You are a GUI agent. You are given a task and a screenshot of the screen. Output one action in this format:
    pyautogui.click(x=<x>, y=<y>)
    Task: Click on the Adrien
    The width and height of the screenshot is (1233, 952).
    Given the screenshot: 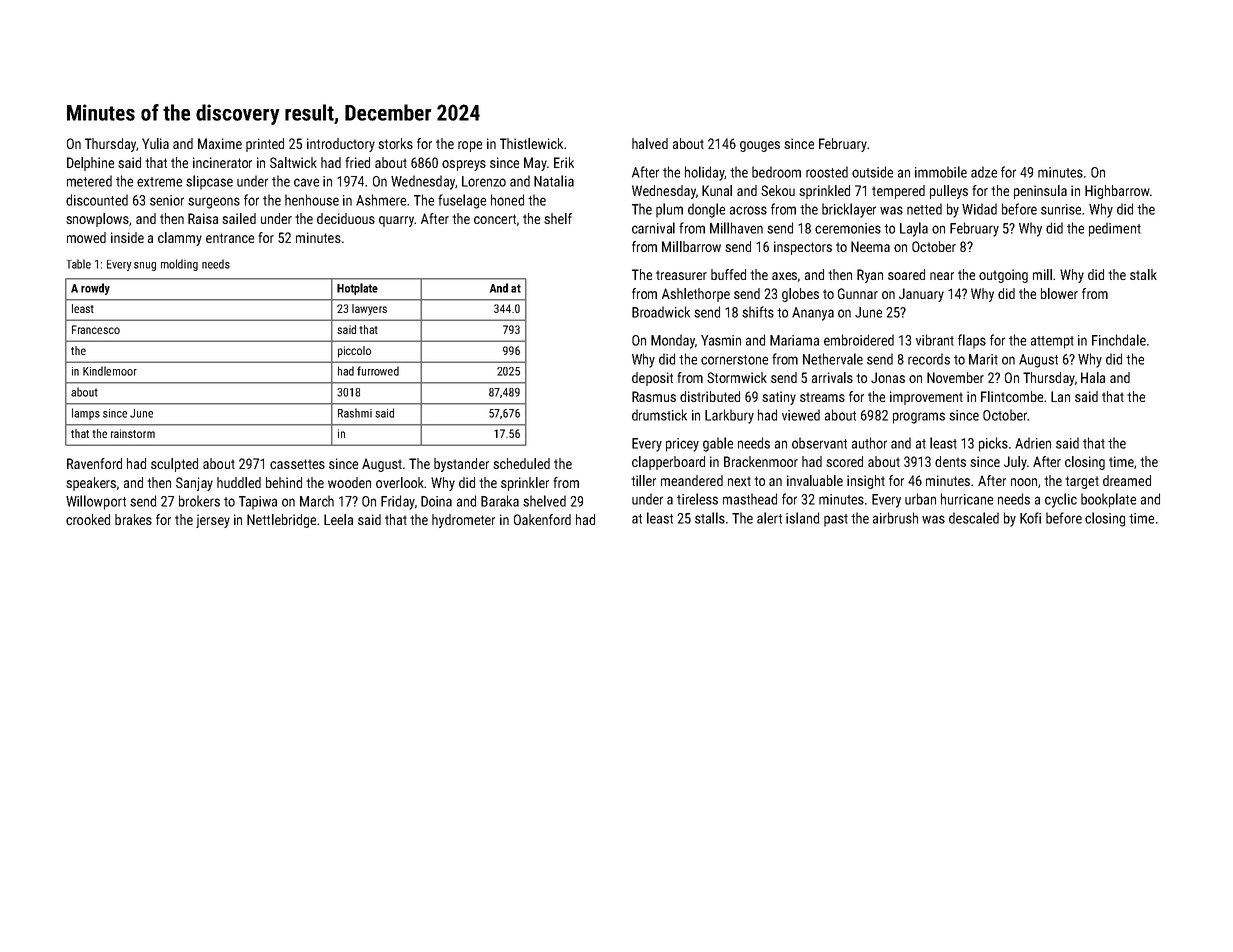 What is the action you would take?
    pyautogui.click(x=1033, y=443)
